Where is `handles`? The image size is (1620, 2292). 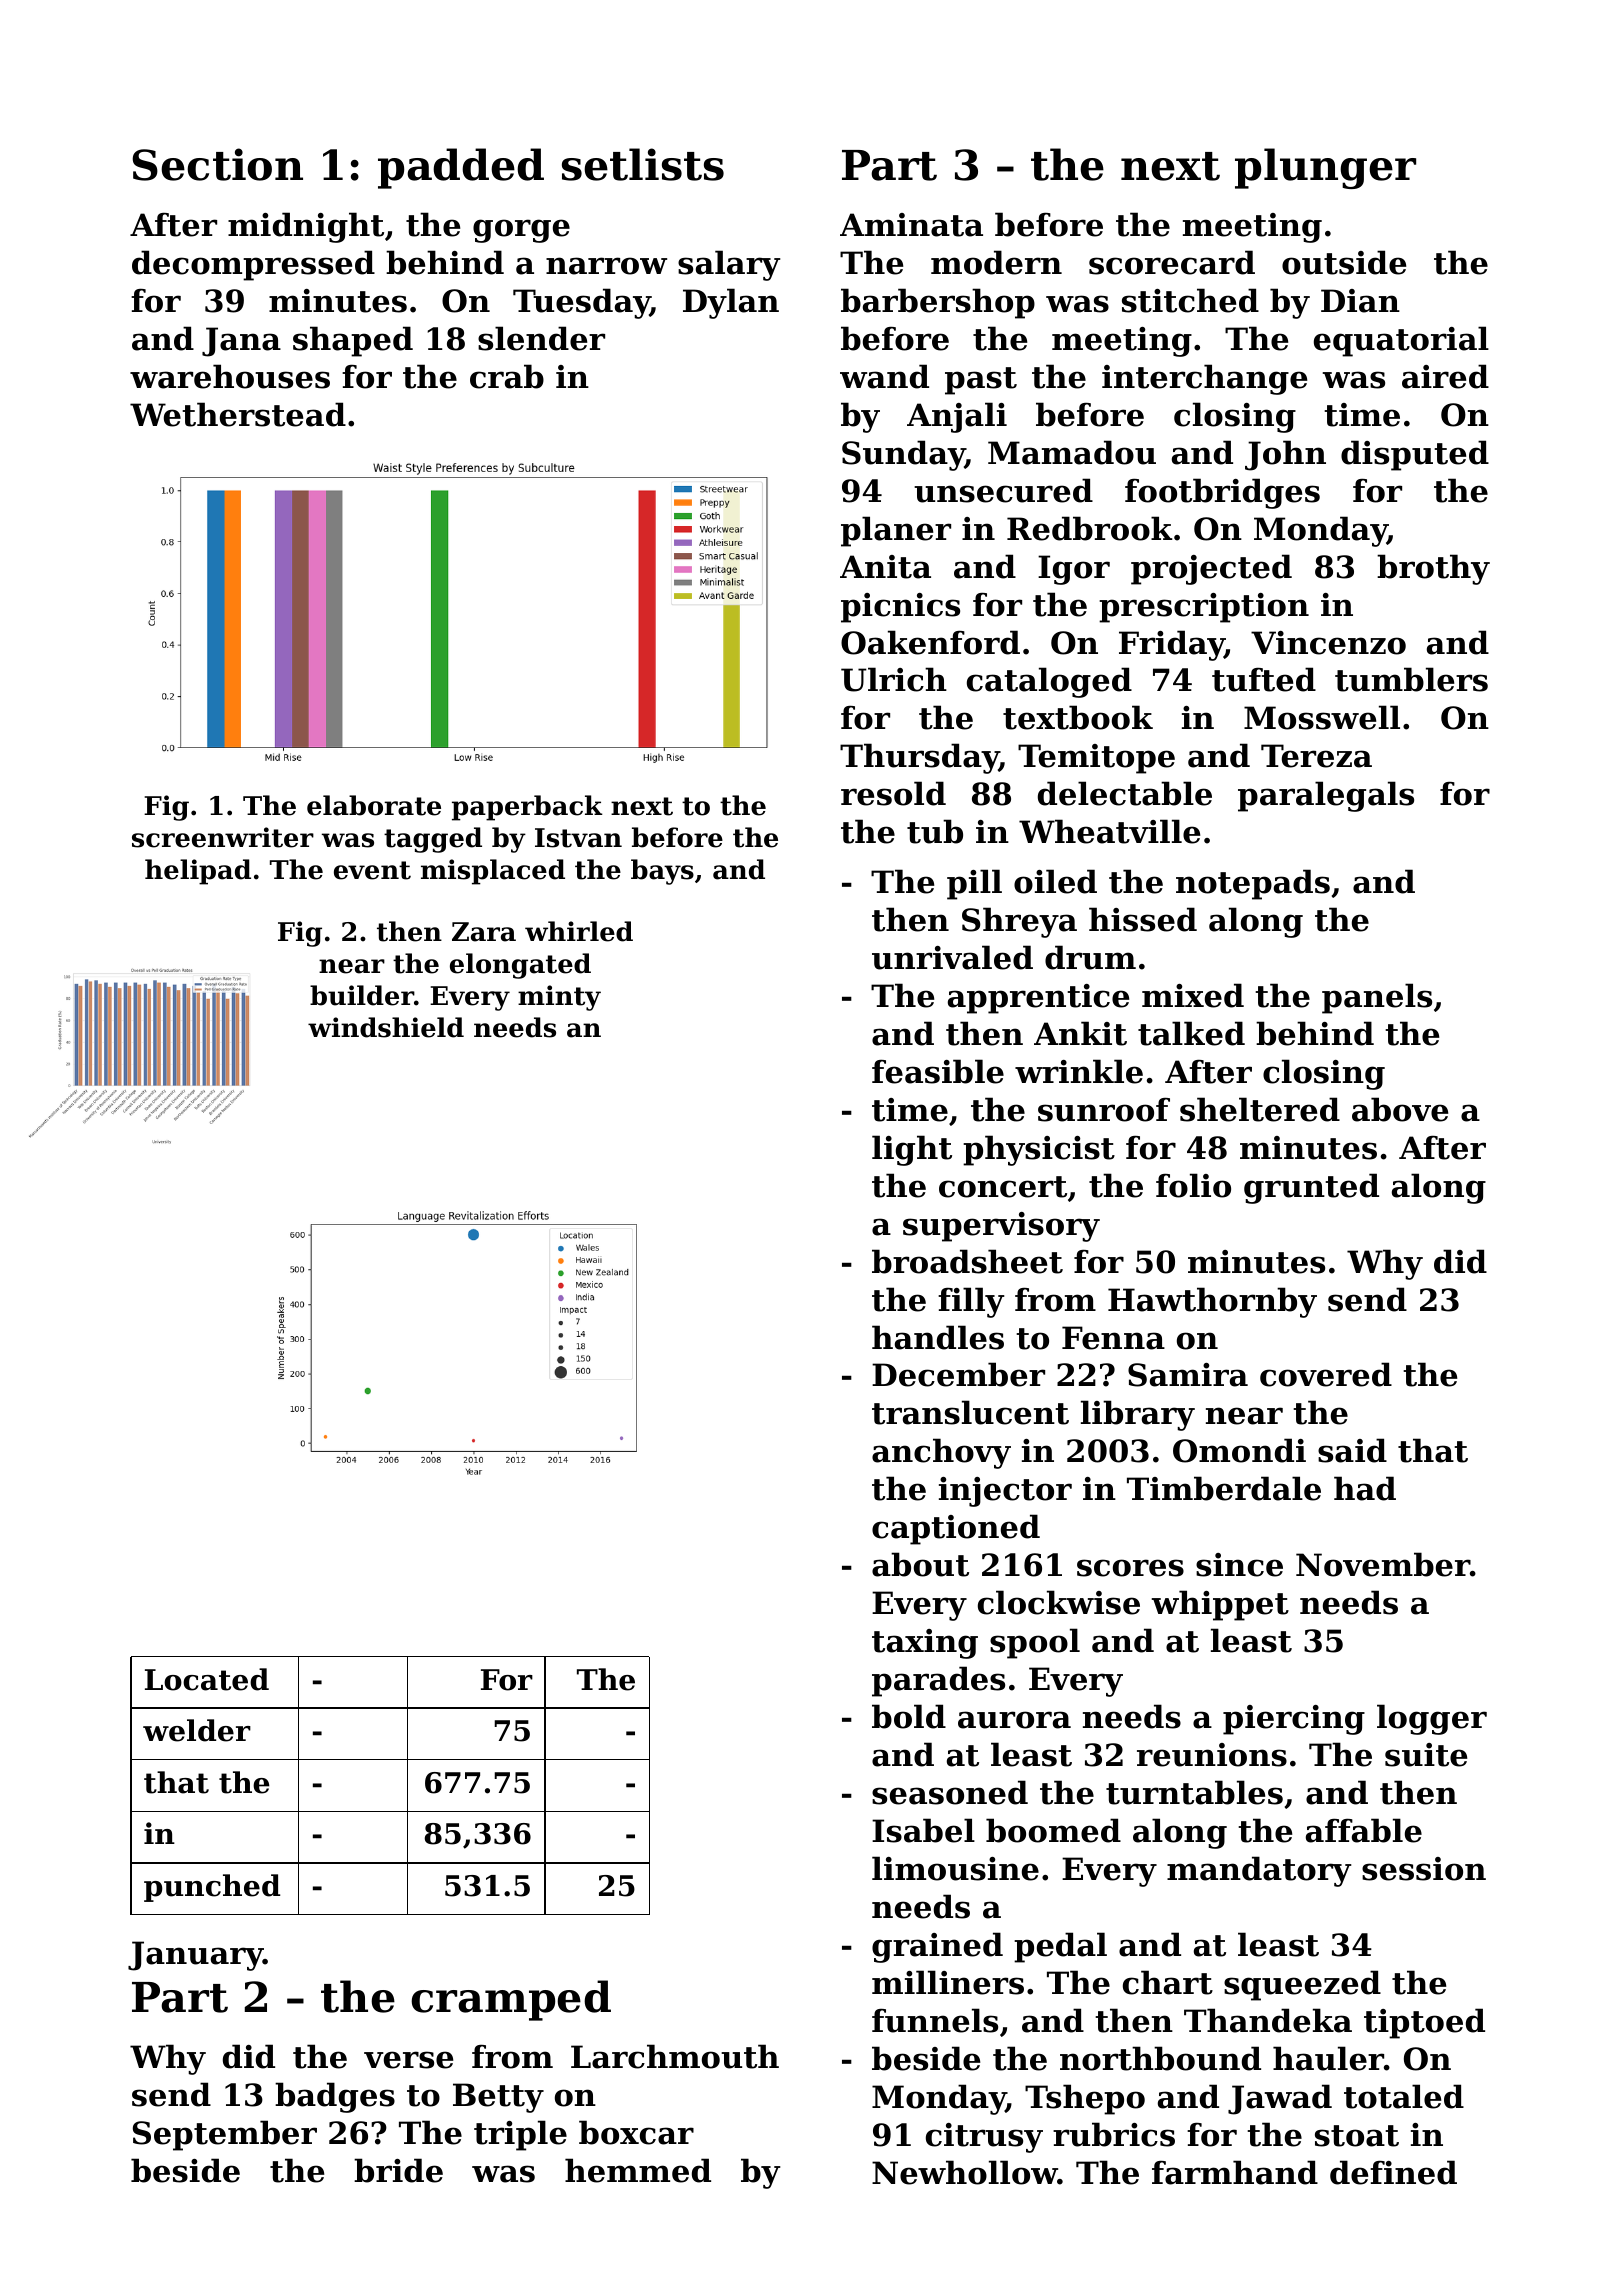 handles is located at coordinates (938, 1337).
